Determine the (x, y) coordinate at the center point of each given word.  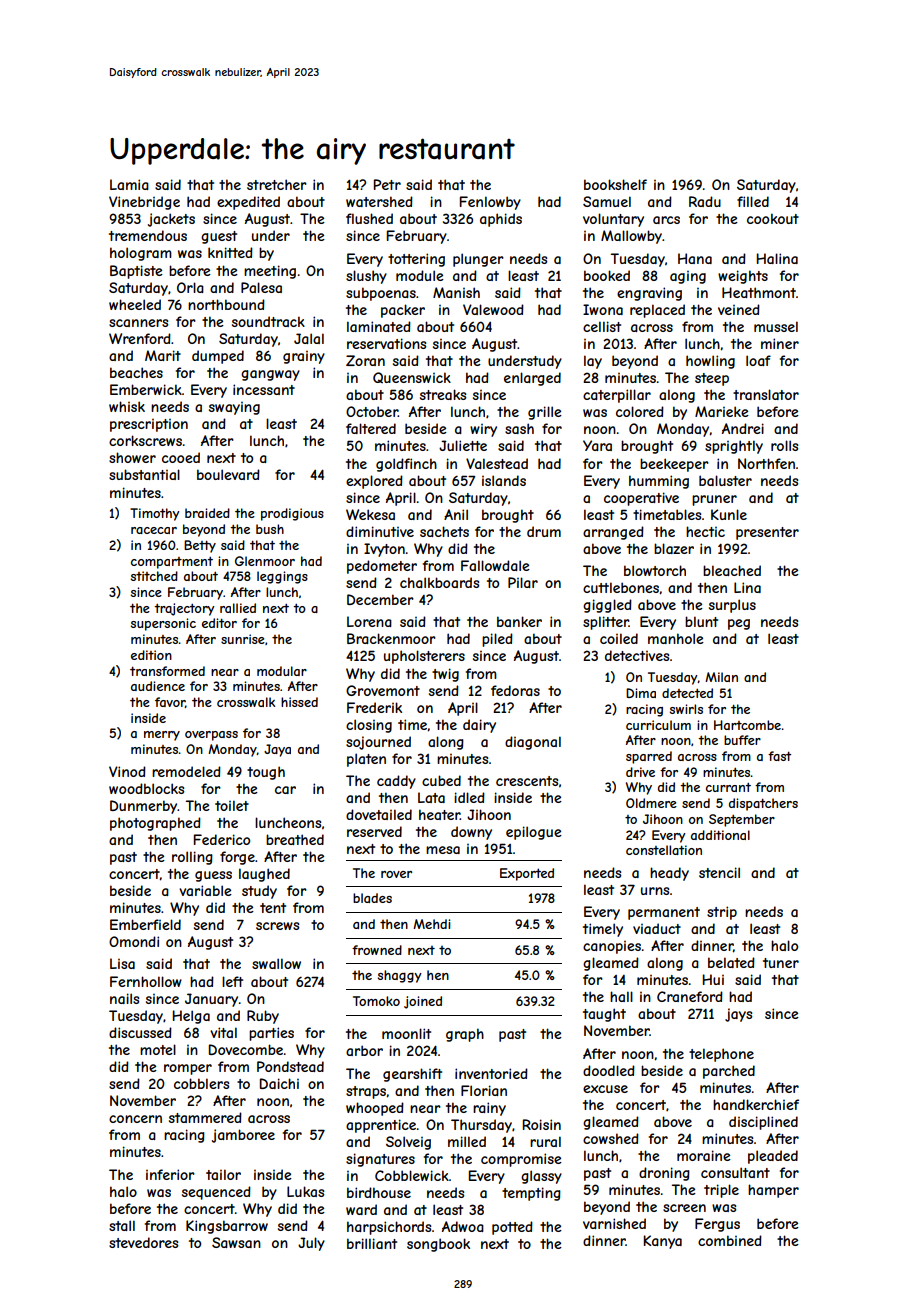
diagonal (533, 743)
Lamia (129, 184)
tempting (531, 1194)
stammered (205, 1117)
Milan (721, 677)
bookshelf (615, 184)
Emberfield (145, 924)
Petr (387, 184)
